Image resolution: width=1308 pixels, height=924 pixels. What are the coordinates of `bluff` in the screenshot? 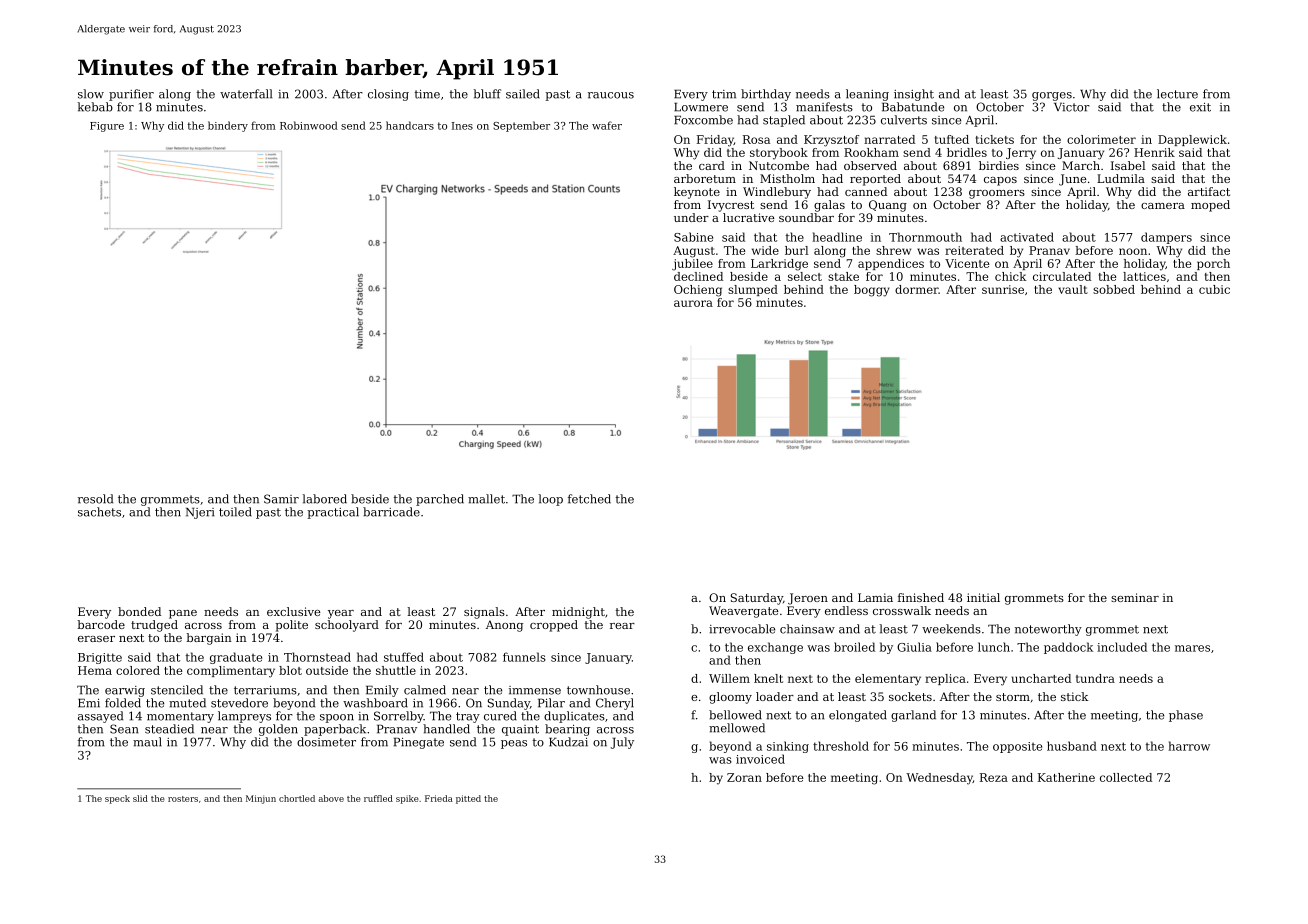 It's located at (487, 94).
